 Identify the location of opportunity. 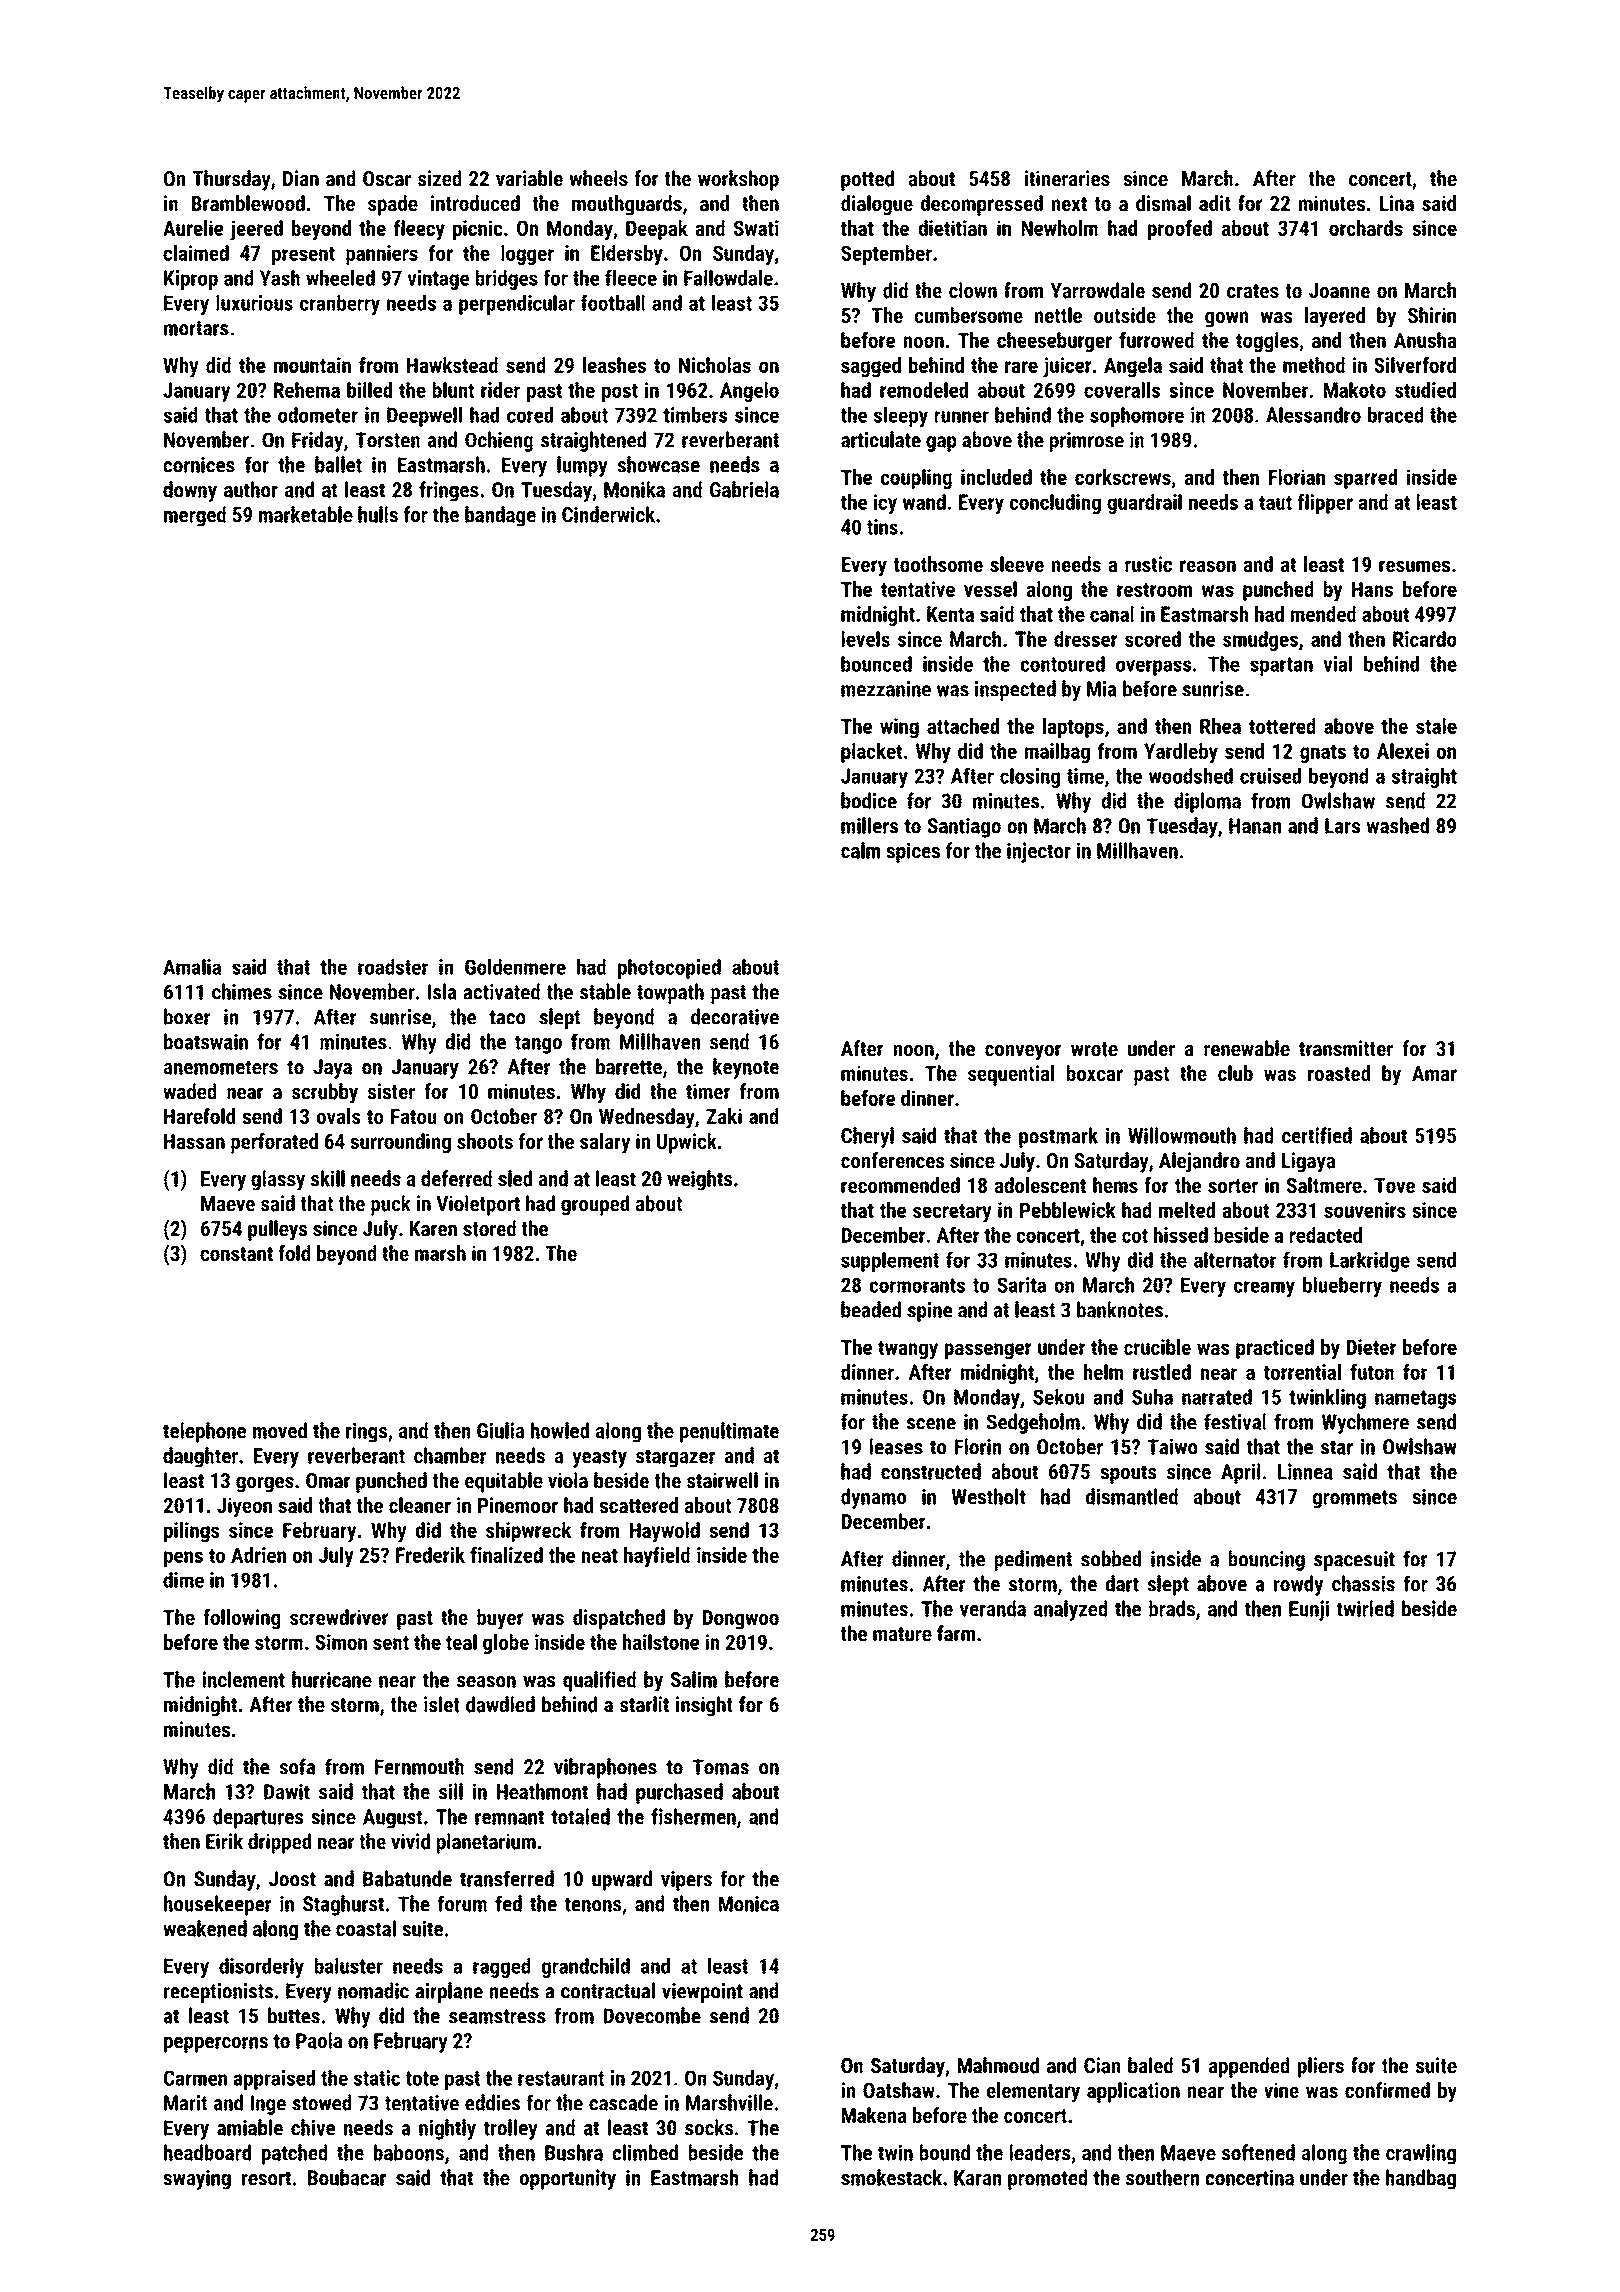
(568, 2179).
